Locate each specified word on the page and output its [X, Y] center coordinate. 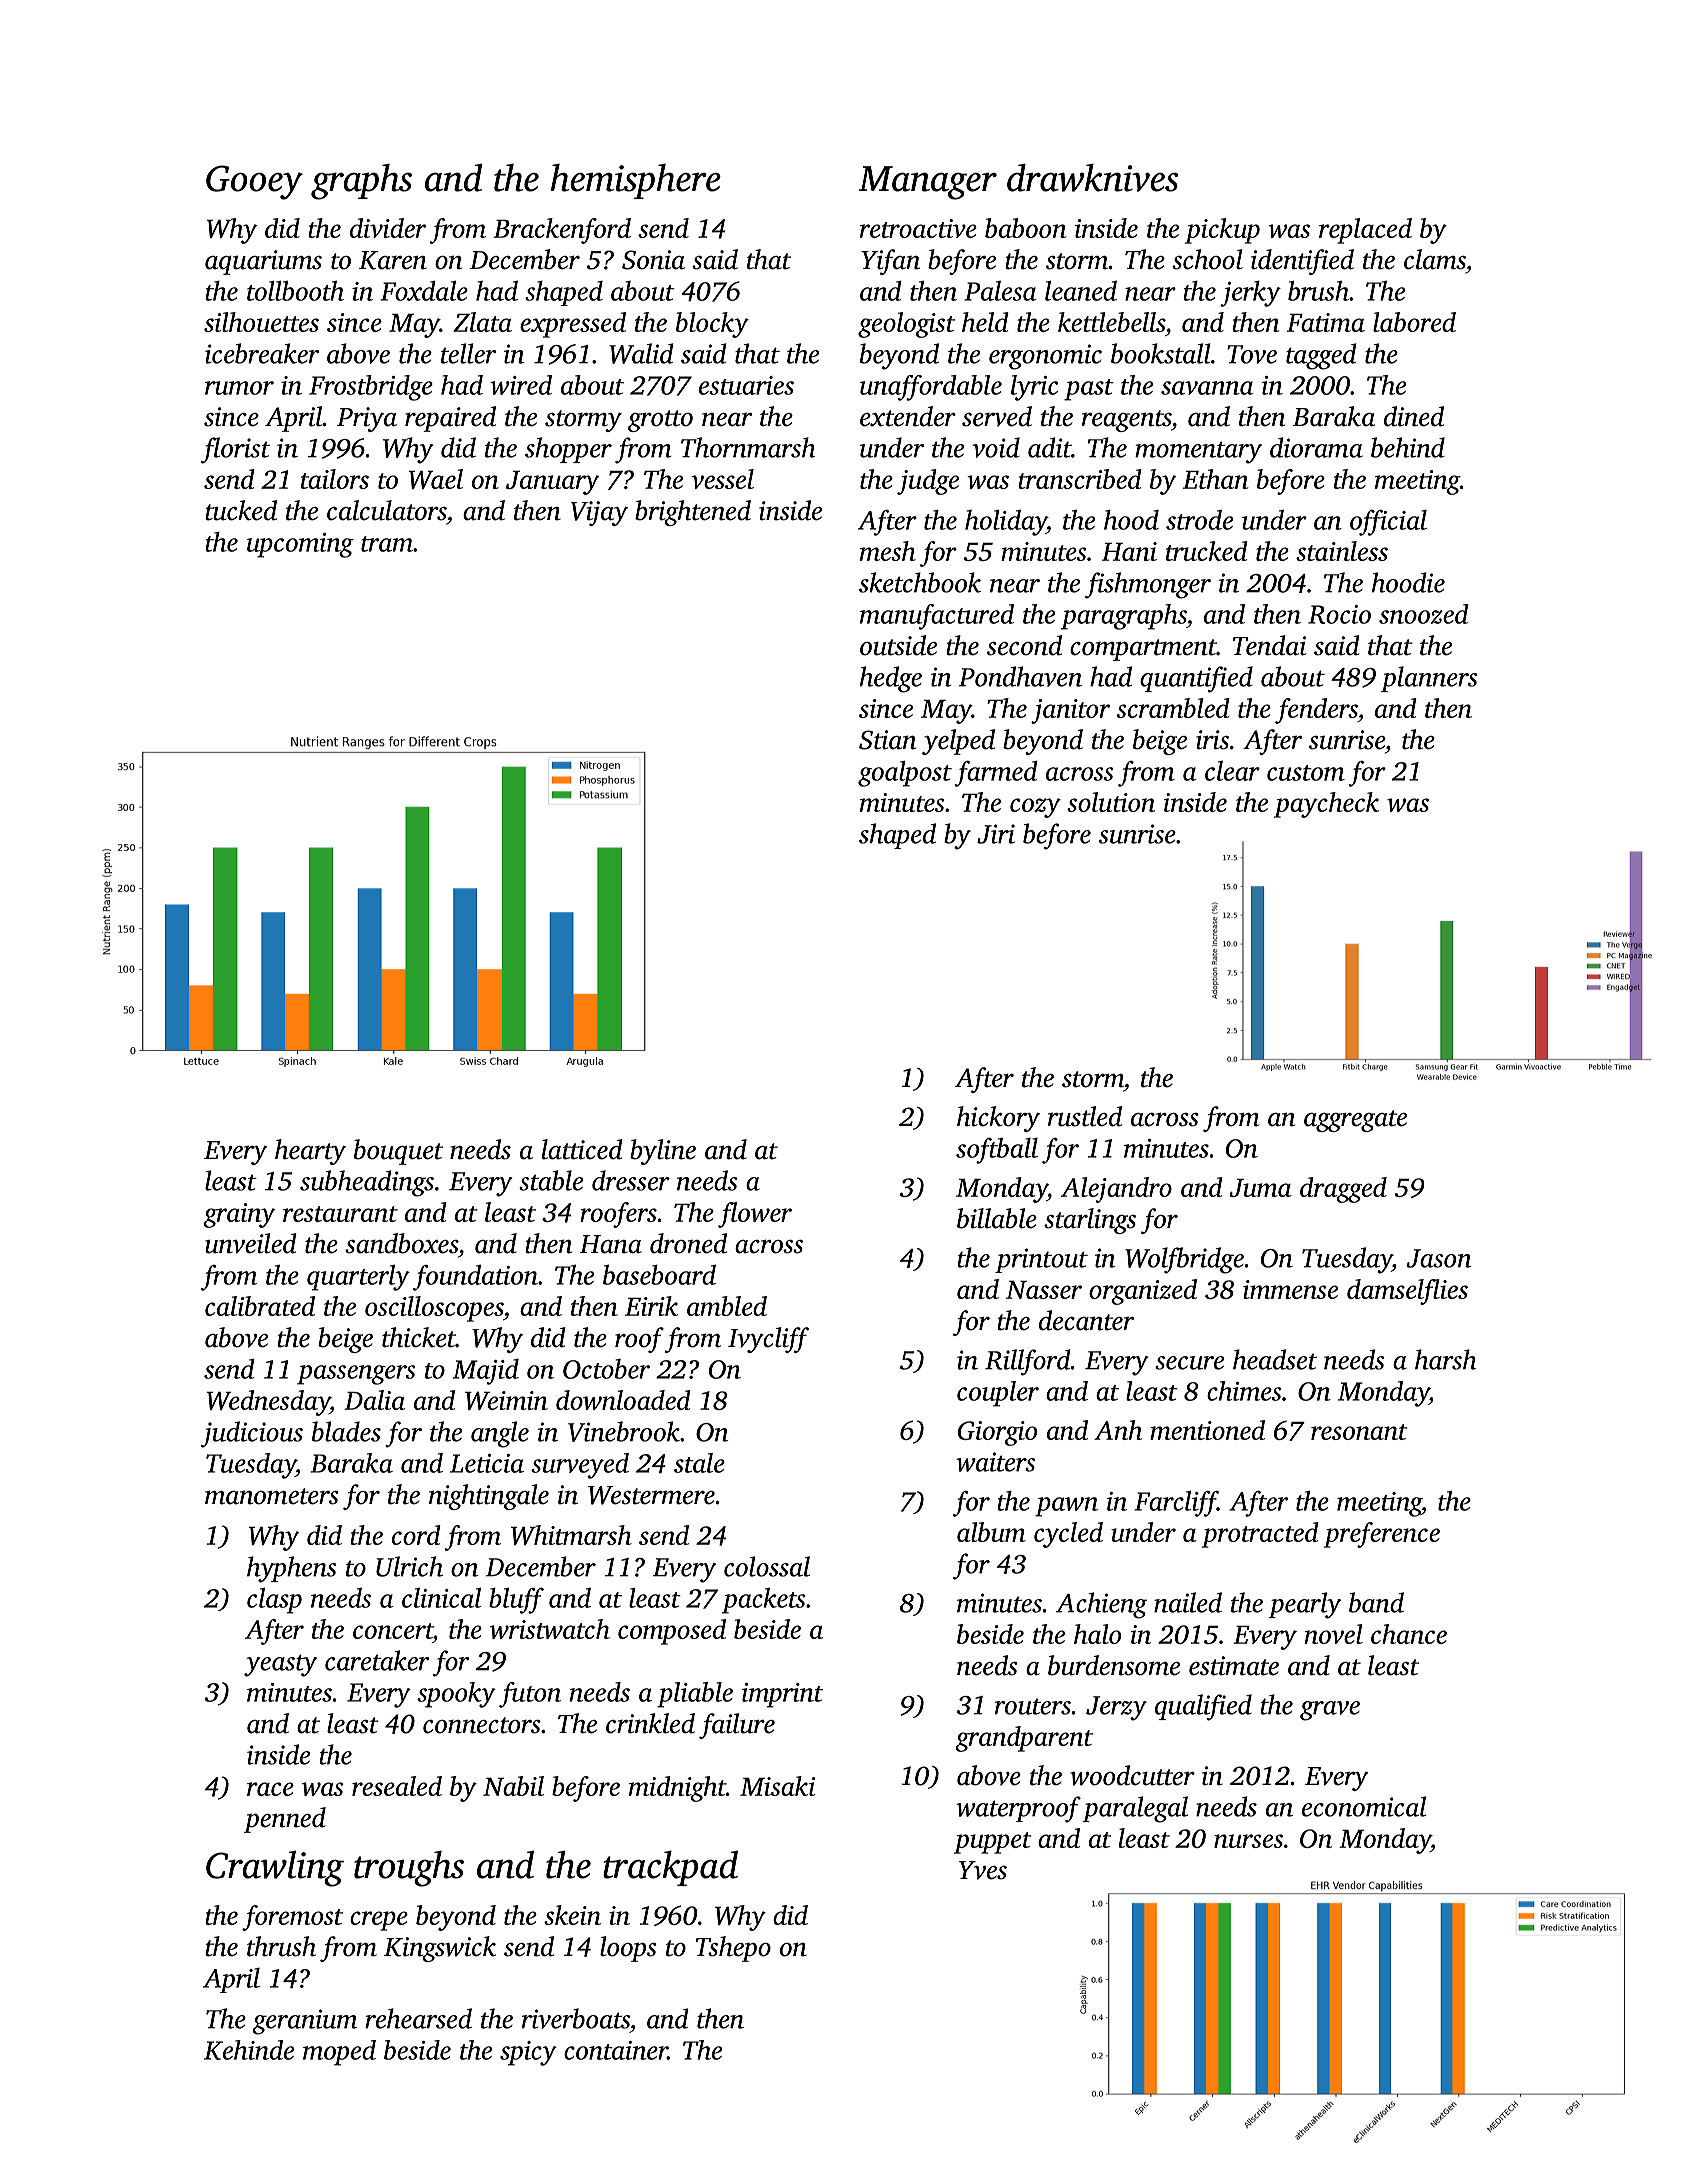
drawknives [1092, 178]
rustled [1085, 1116]
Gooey [254, 182]
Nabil [513, 1786]
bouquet [398, 1152]
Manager [927, 183]
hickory [998, 1119]
